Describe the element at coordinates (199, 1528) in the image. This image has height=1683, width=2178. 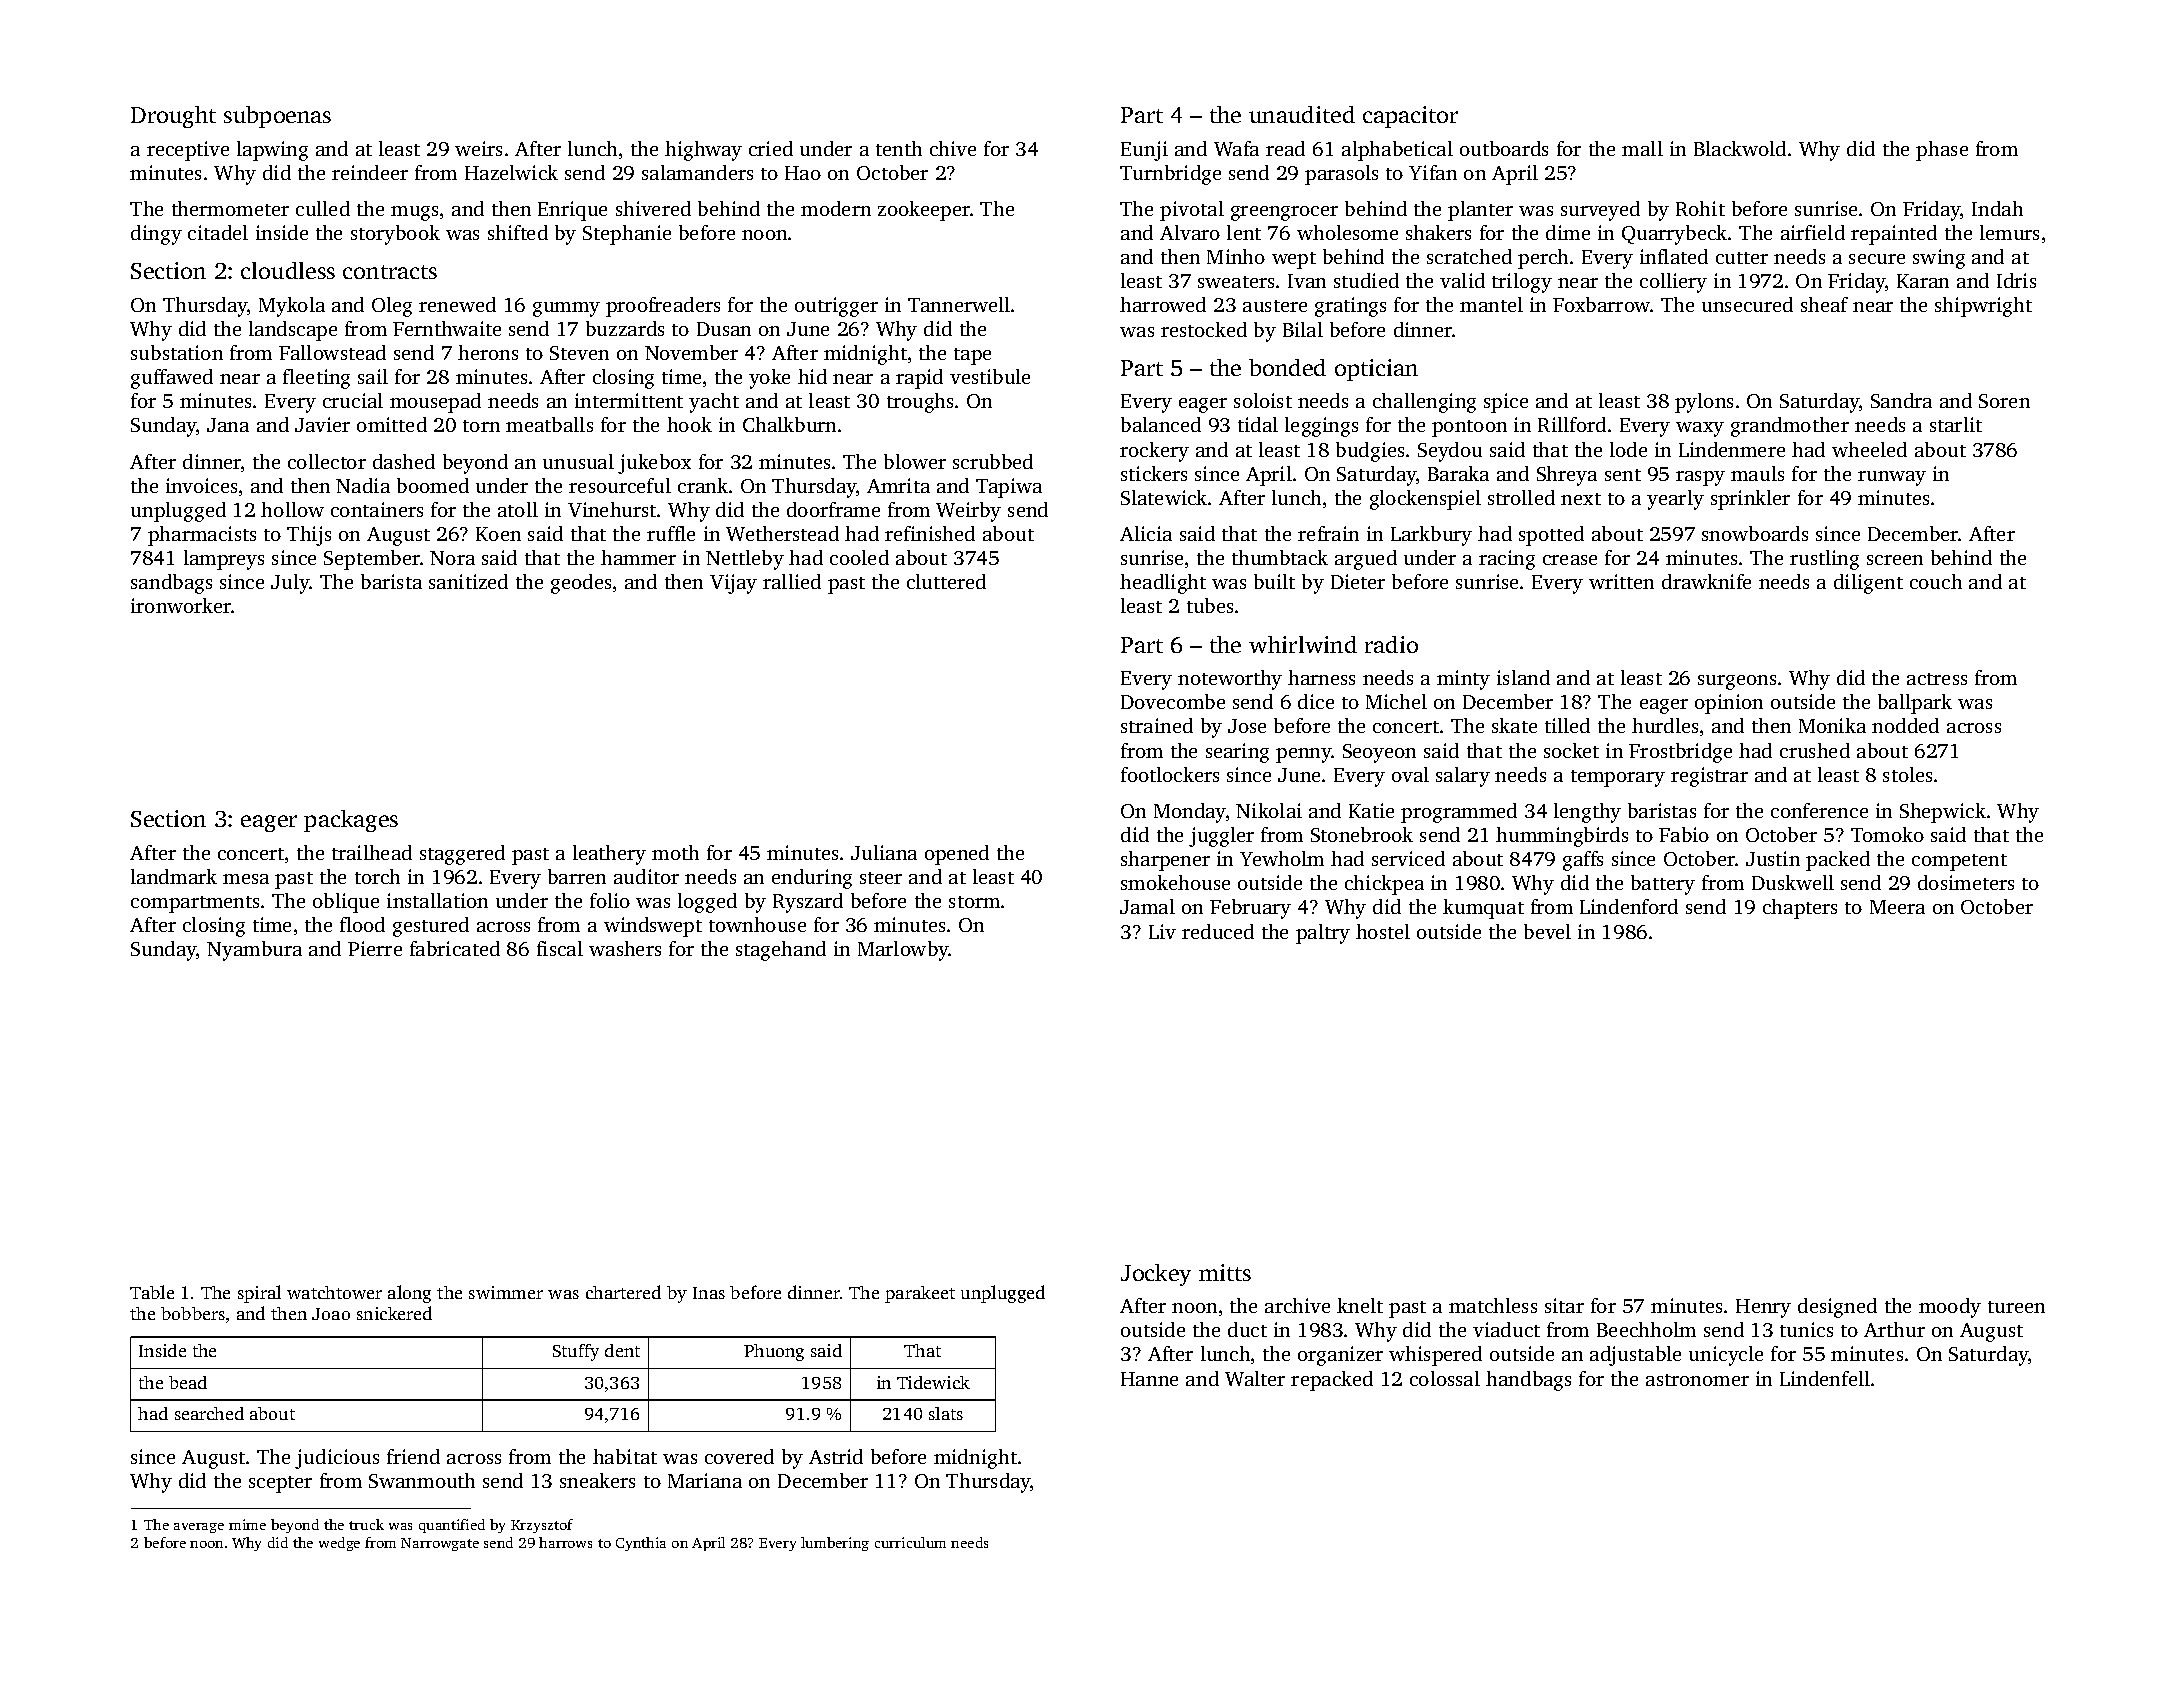
I see `average` at that location.
